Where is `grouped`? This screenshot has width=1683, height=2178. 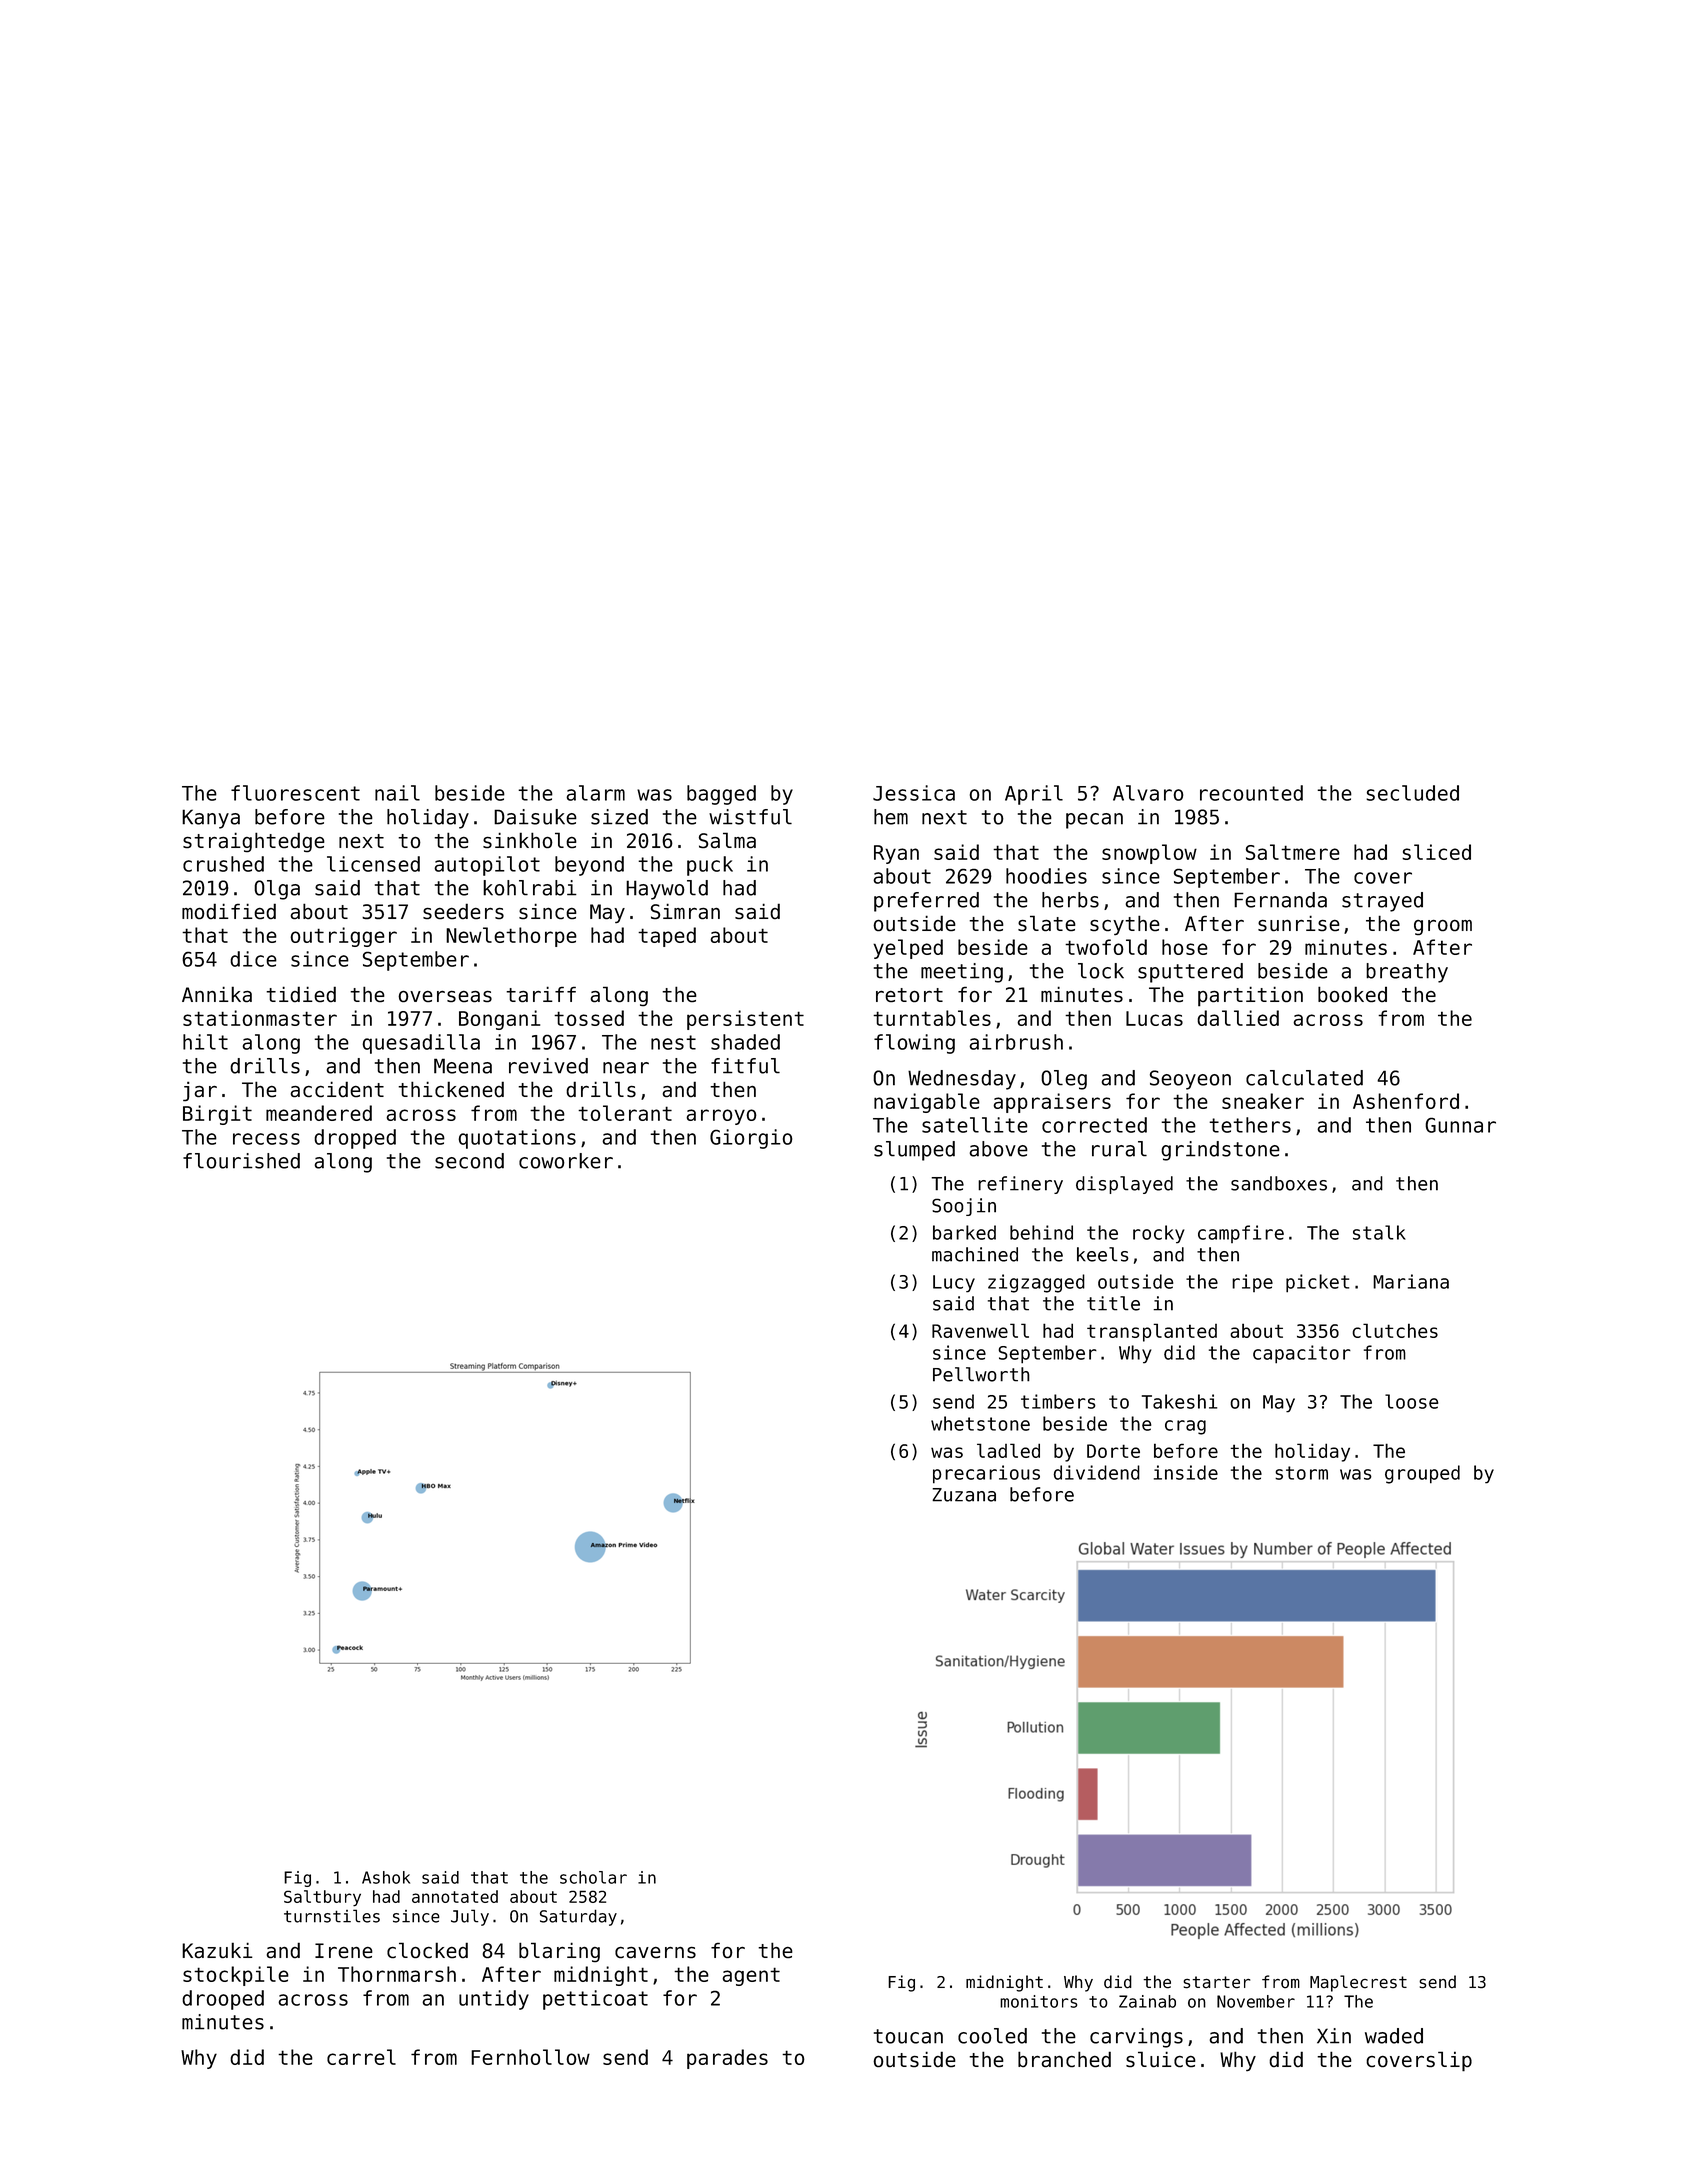 grouped is located at coordinates (1422, 1474).
